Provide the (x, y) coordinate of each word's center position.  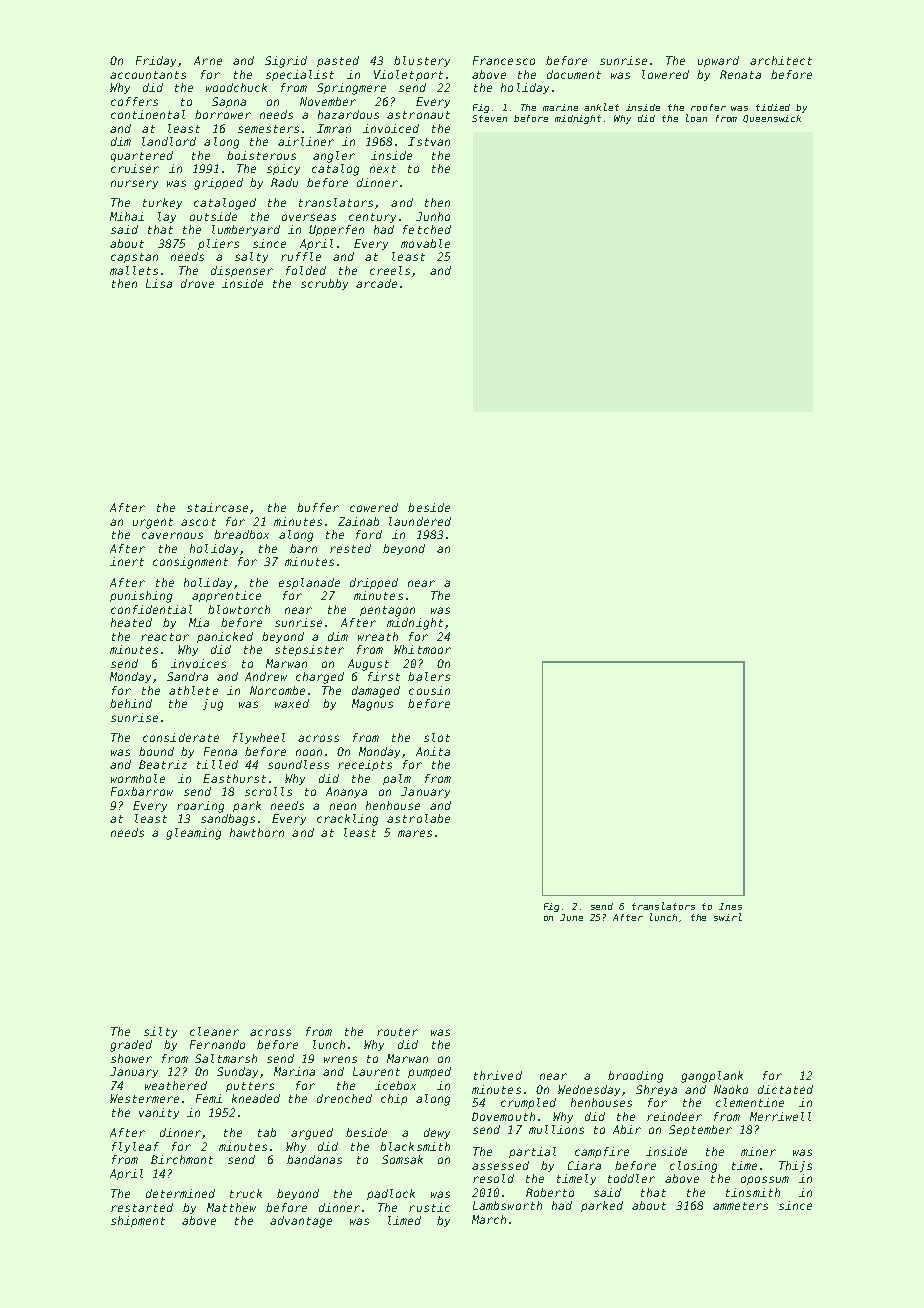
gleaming (193, 834)
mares (415, 833)
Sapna (229, 102)
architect (781, 60)
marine (560, 107)
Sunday (237, 1072)
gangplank (712, 1077)
